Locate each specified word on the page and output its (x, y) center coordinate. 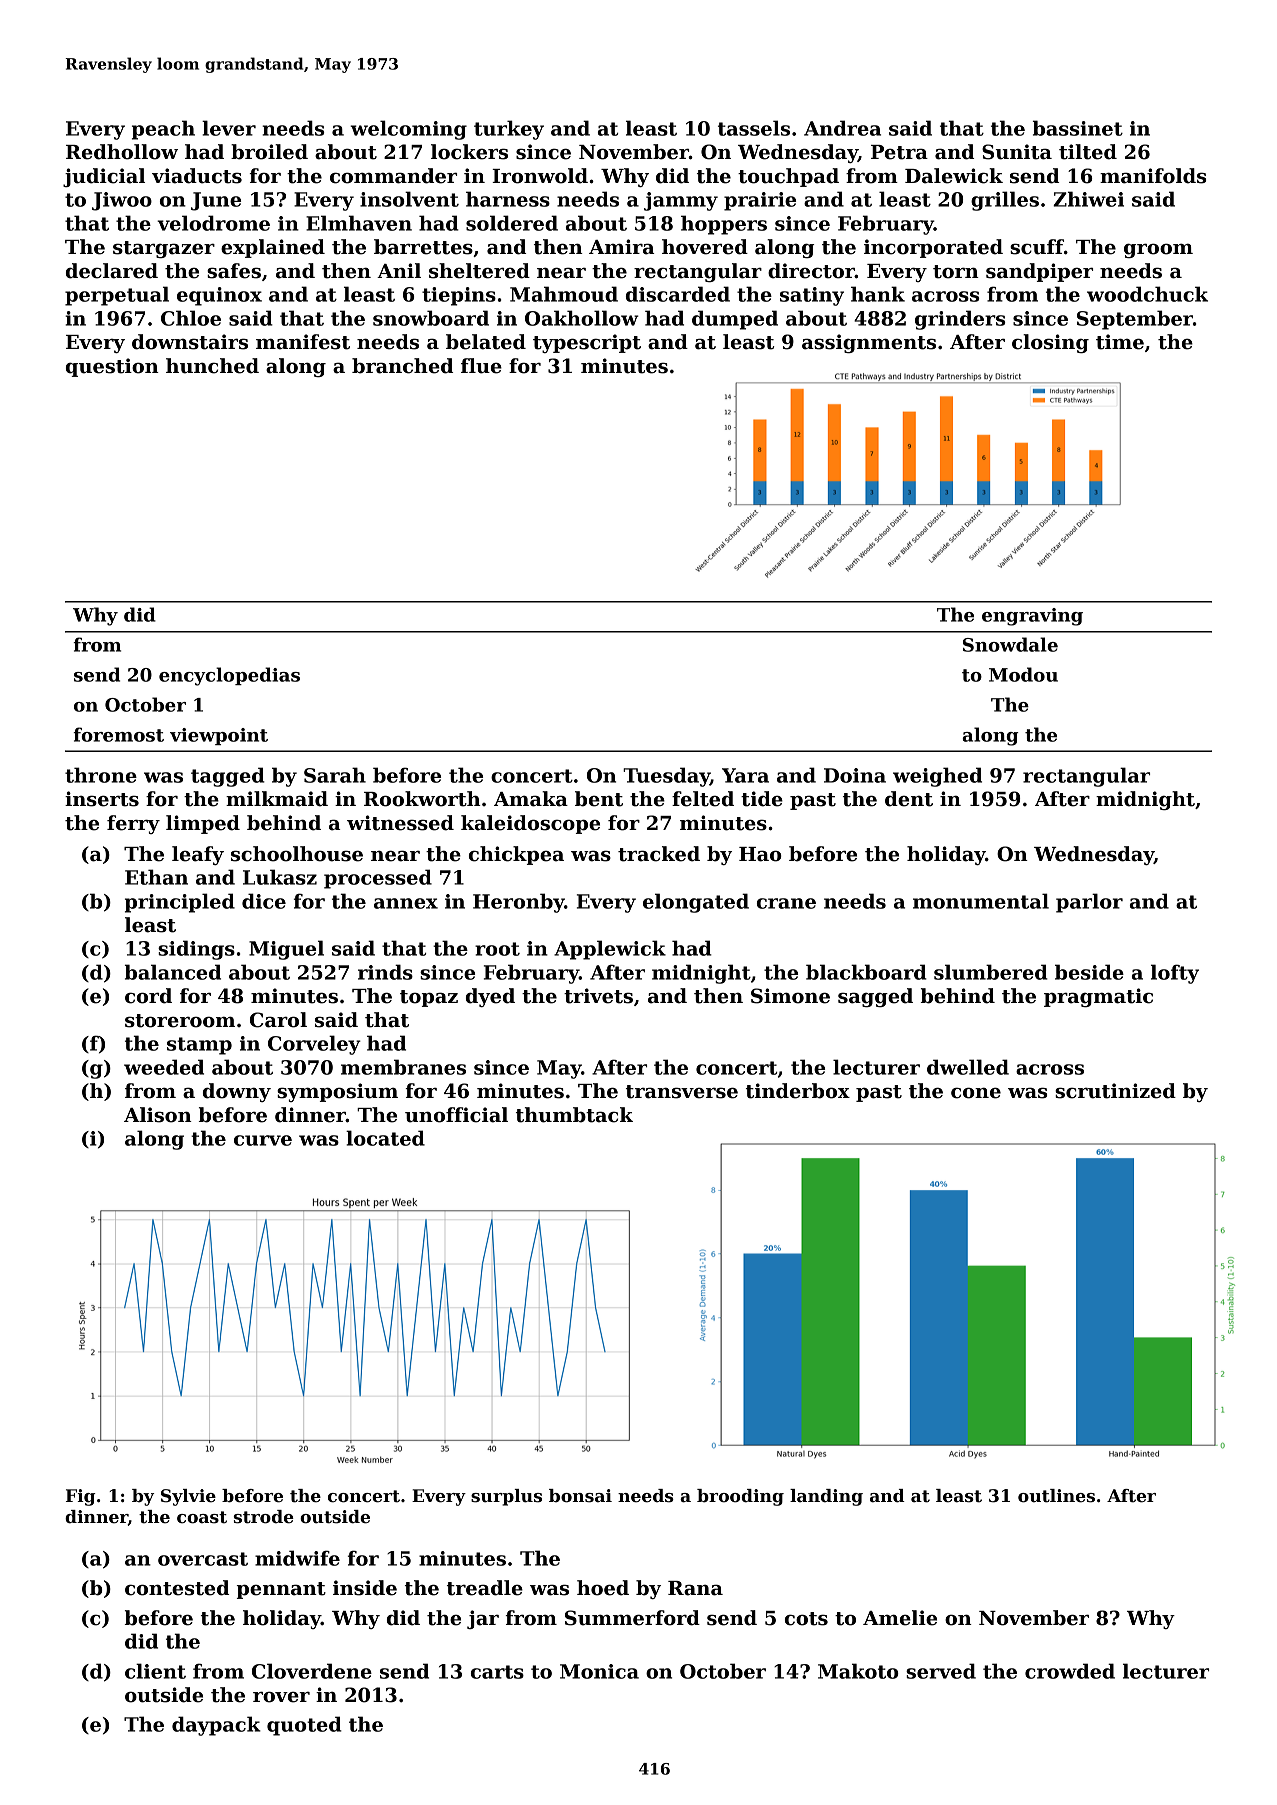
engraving (1032, 617)
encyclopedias (229, 676)
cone (976, 1093)
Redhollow (122, 152)
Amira (622, 247)
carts (497, 1672)
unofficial (456, 1115)
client (155, 1671)
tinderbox (798, 1091)
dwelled (968, 1067)
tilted (1088, 152)
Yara (745, 775)
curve (263, 1140)
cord (148, 996)
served (941, 1671)
